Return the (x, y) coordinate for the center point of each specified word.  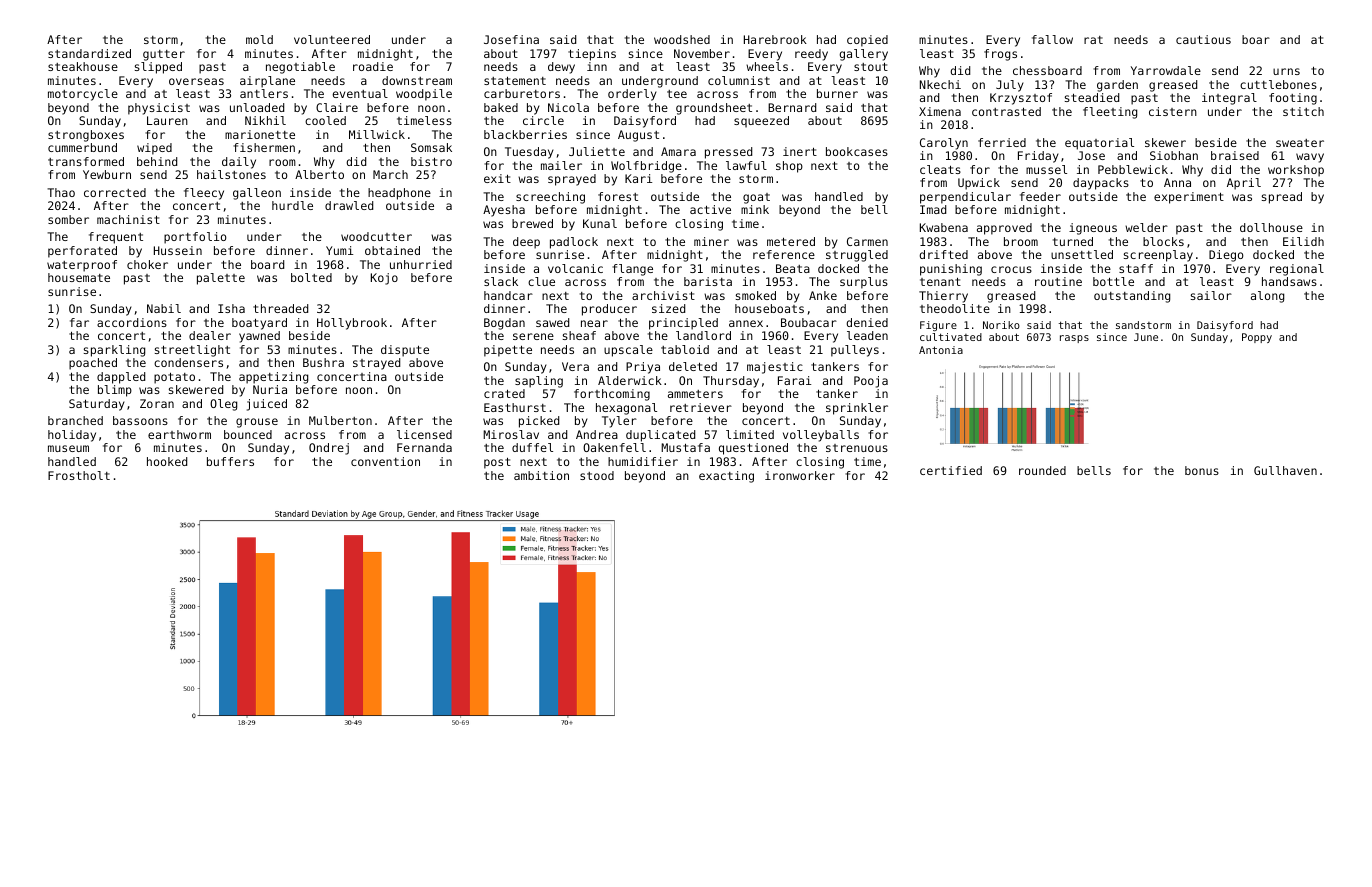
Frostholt (79, 475)
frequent (116, 238)
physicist (159, 109)
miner (711, 241)
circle (543, 120)
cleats (940, 169)
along (1267, 297)
